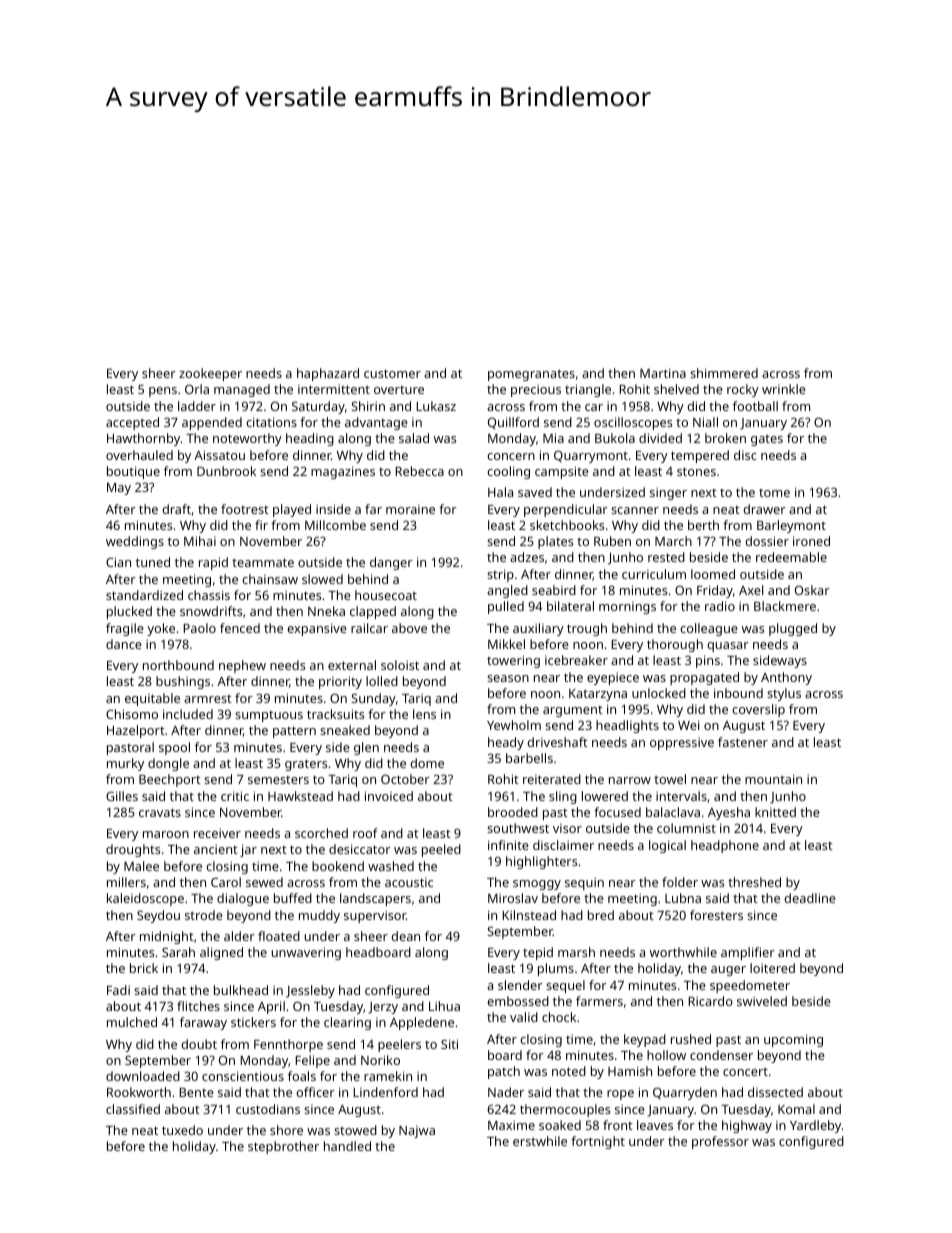 The width and height of the screenshot is (952, 1233). Describe the element at coordinates (724, 373) in the screenshot. I see `shimmered` at that location.
